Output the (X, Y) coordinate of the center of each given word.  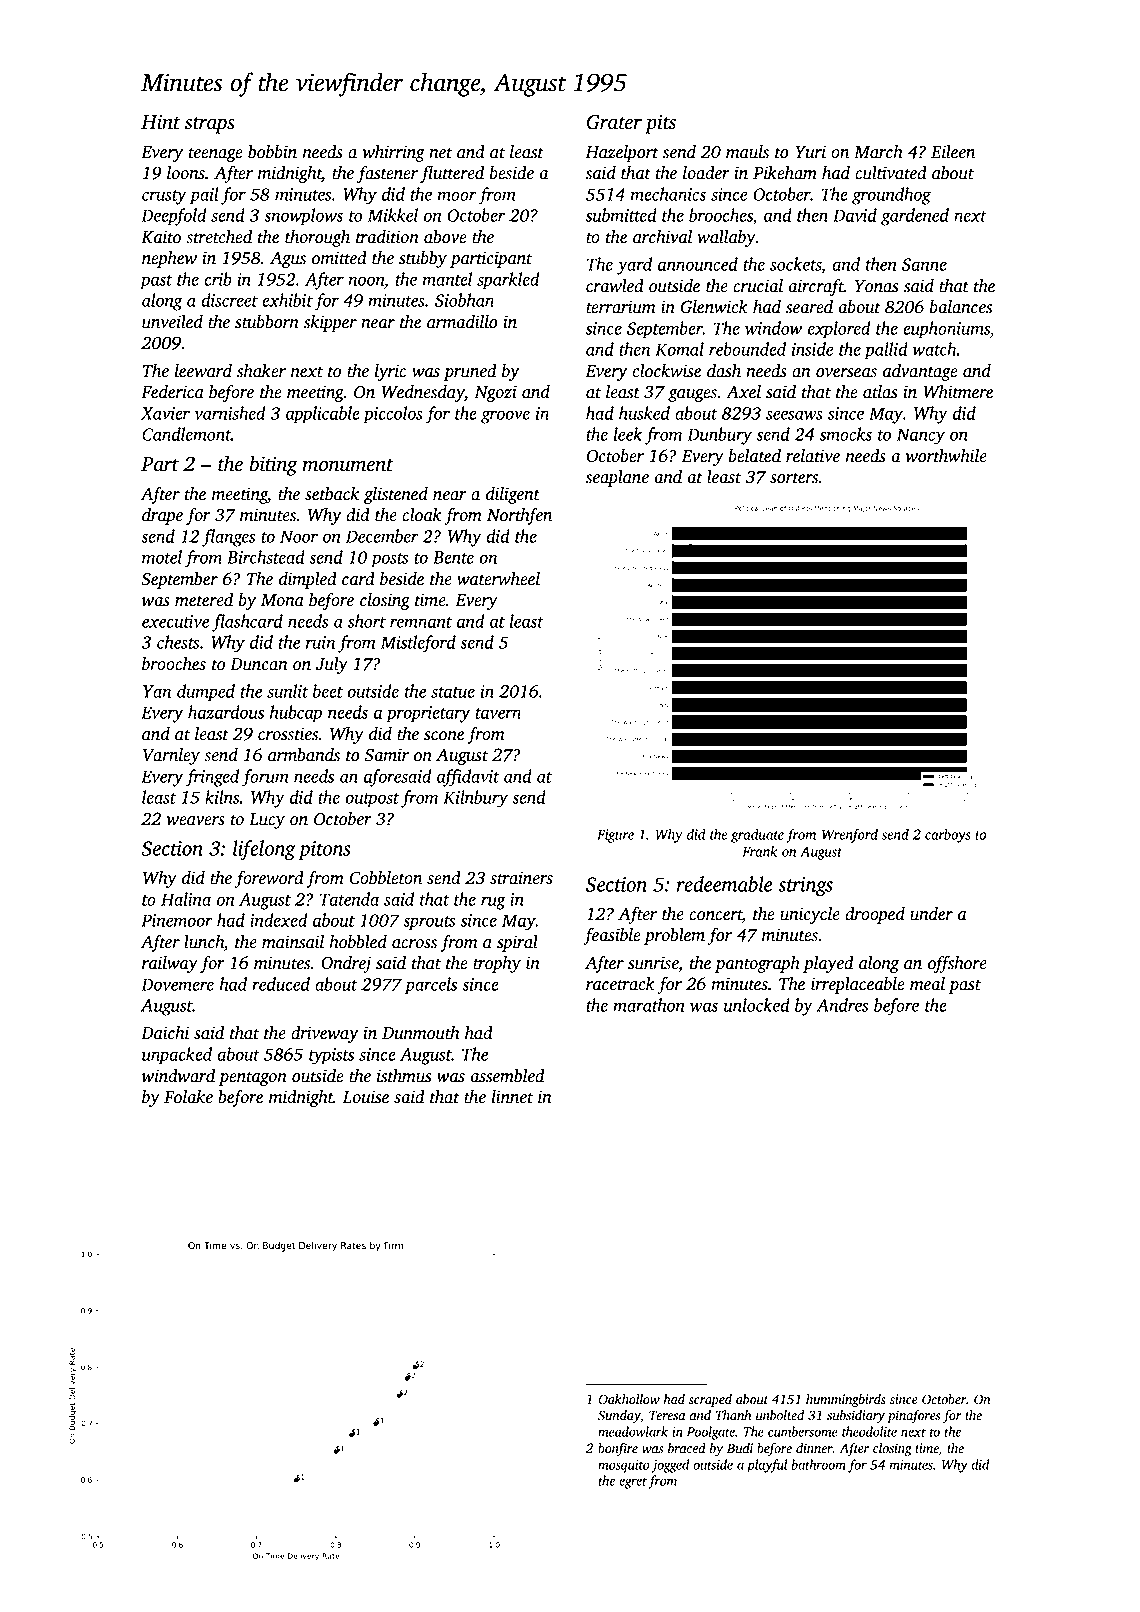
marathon (649, 1005)
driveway (324, 1034)
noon (366, 281)
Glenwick (714, 307)
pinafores (913, 1416)
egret (633, 1483)
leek (628, 434)
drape (162, 516)
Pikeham (785, 173)
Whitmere (958, 392)
